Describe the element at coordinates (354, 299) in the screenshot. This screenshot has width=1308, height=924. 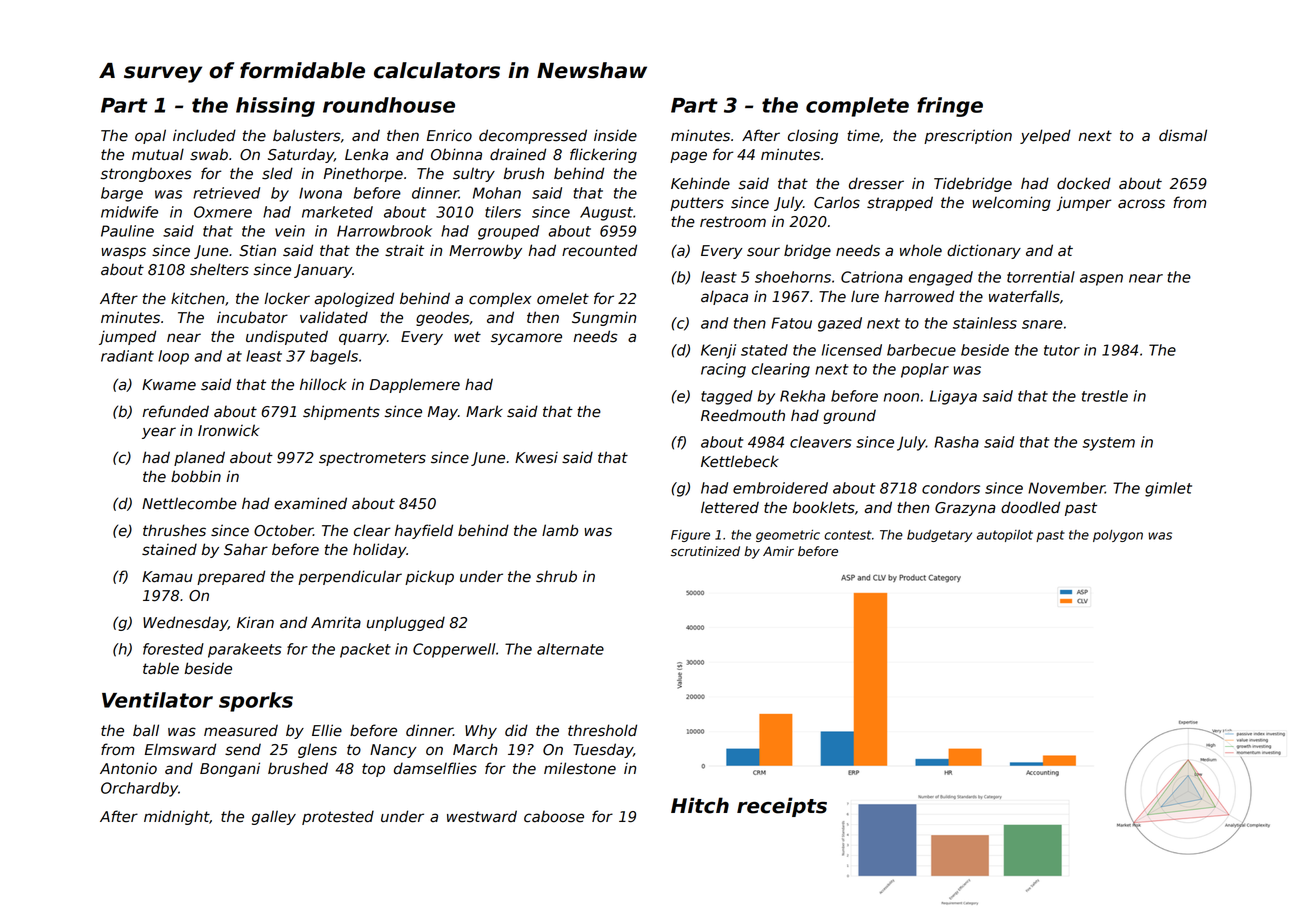
I see `apologized` at that location.
